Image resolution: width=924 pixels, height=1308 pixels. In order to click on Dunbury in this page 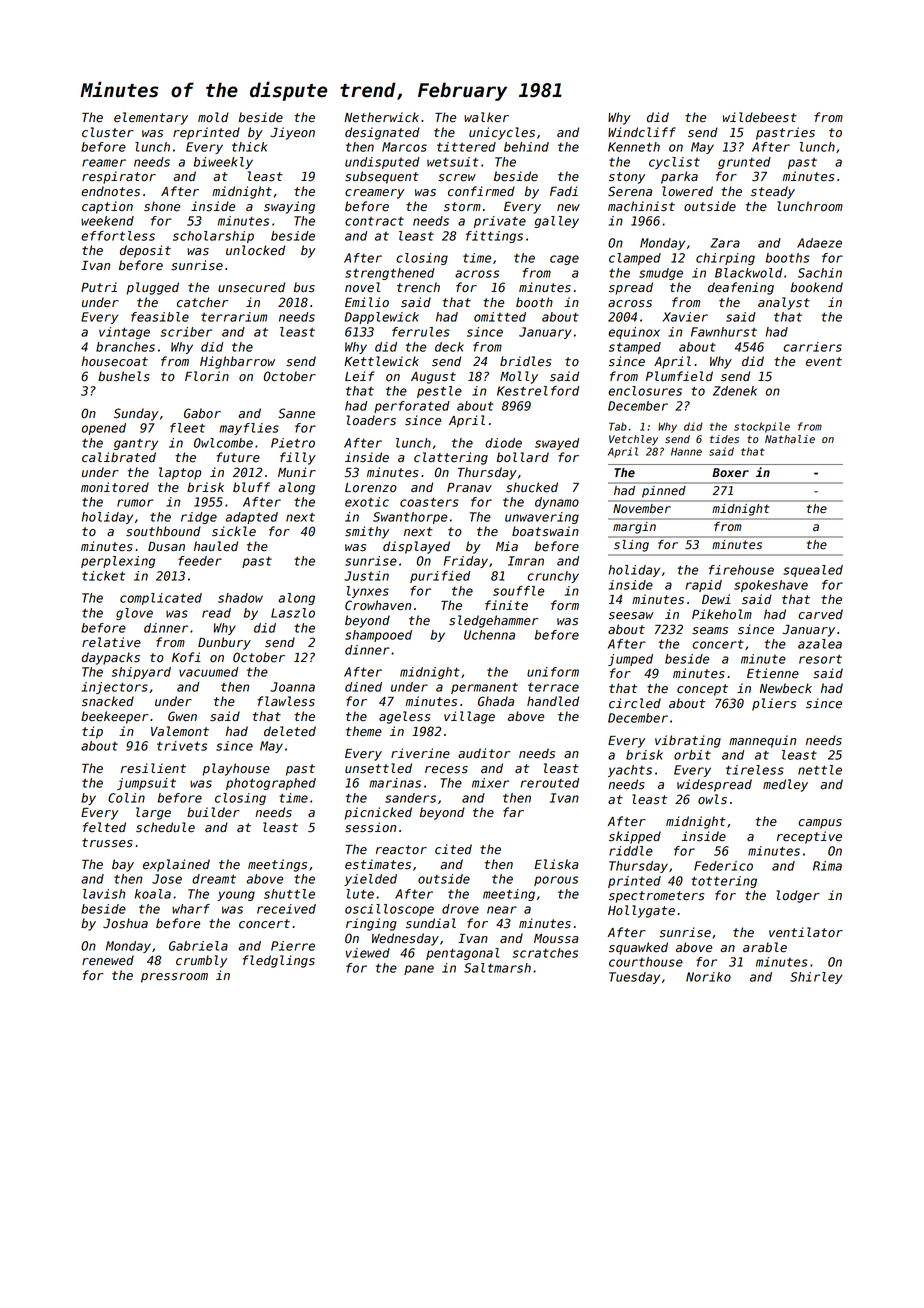, I will do `click(224, 643)`.
